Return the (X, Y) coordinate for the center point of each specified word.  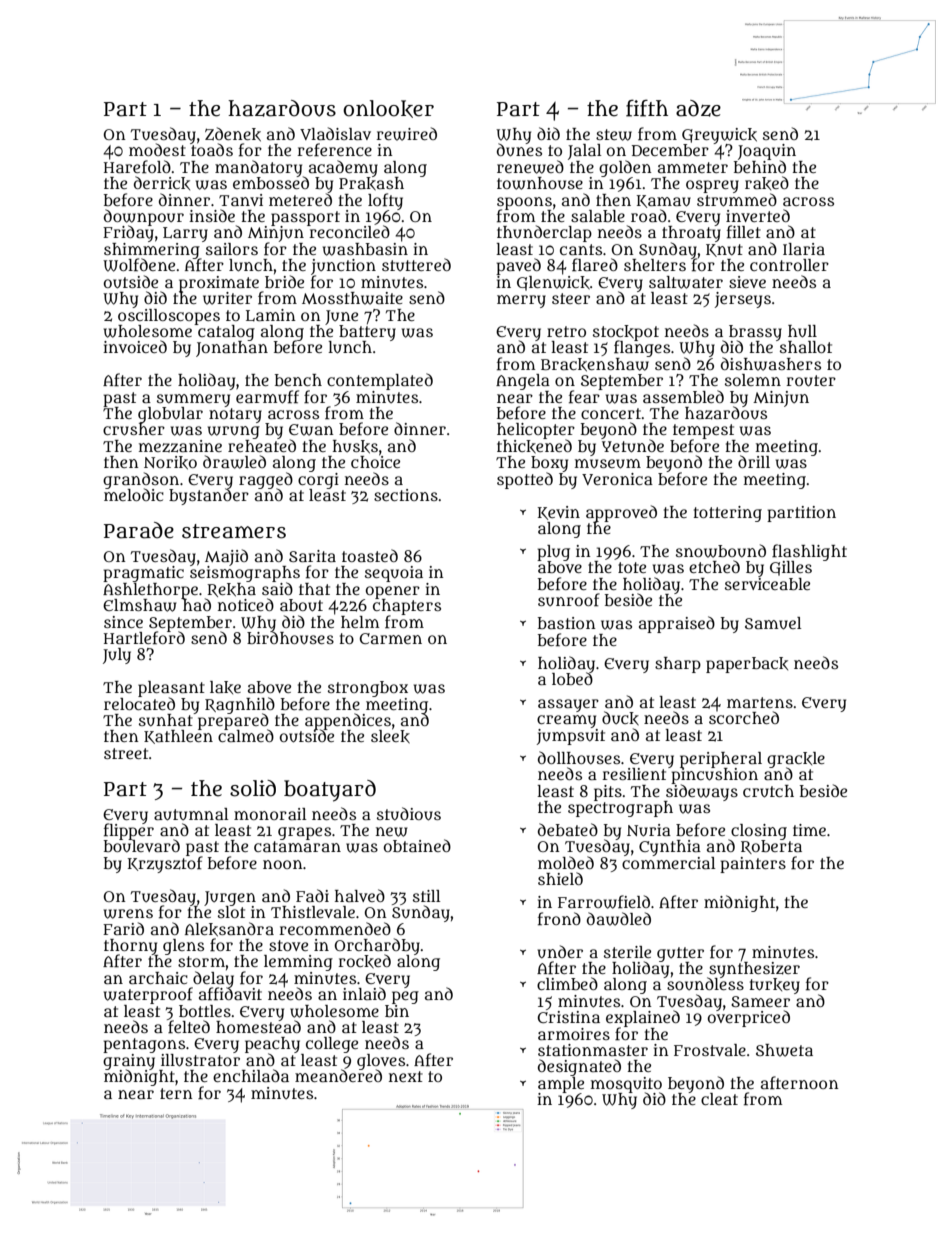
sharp (678, 665)
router (811, 381)
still (426, 896)
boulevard (142, 846)
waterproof (148, 995)
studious (409, 814)
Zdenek (233, 134)
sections (406, 495)
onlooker (388, 109)
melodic (134, 495)
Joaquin (767, 152)
